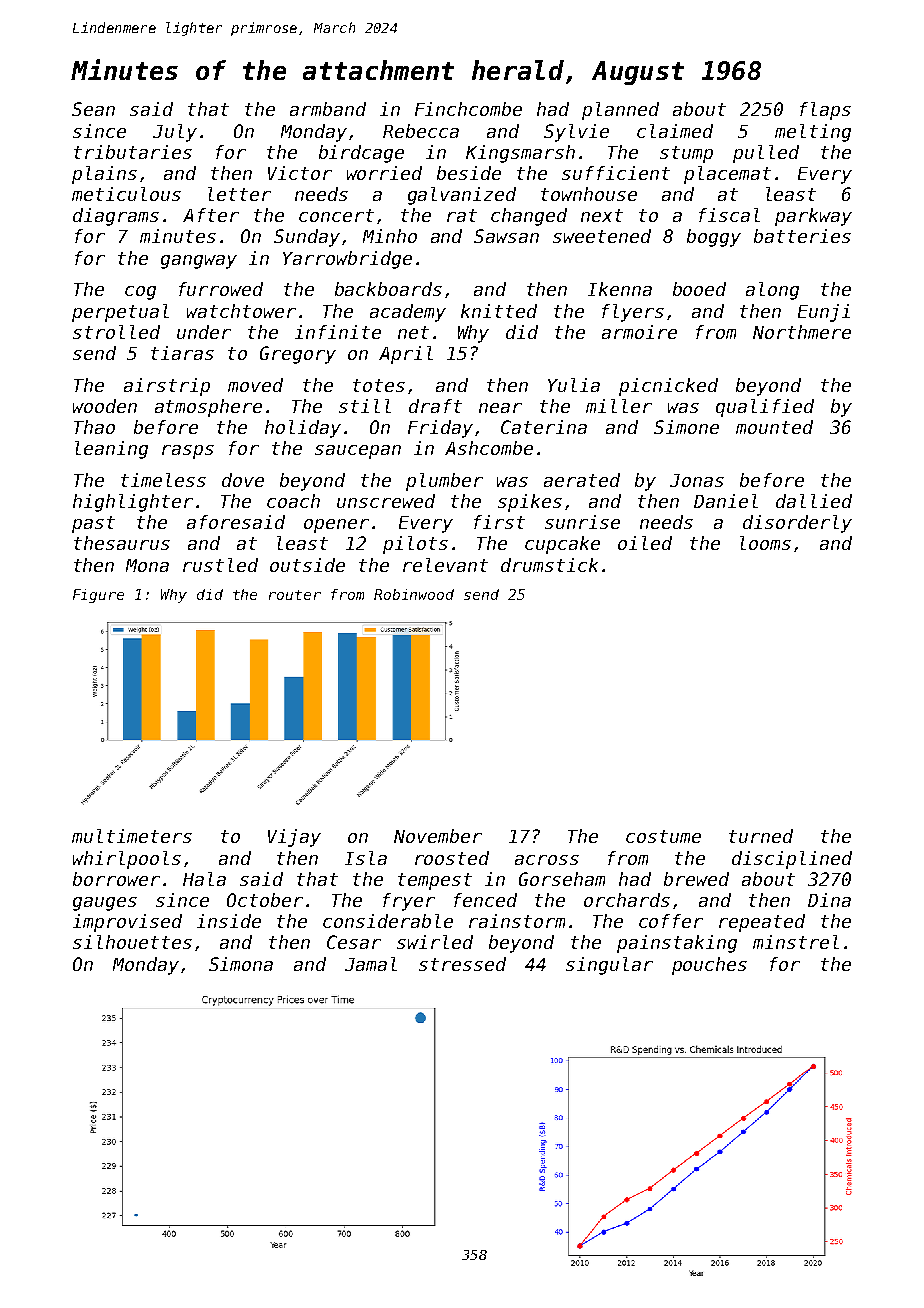 The image size is (924, 1308). Describe the element at coordinates (468, 109) in the screenshot. I see `Finchcombe` at that location.
